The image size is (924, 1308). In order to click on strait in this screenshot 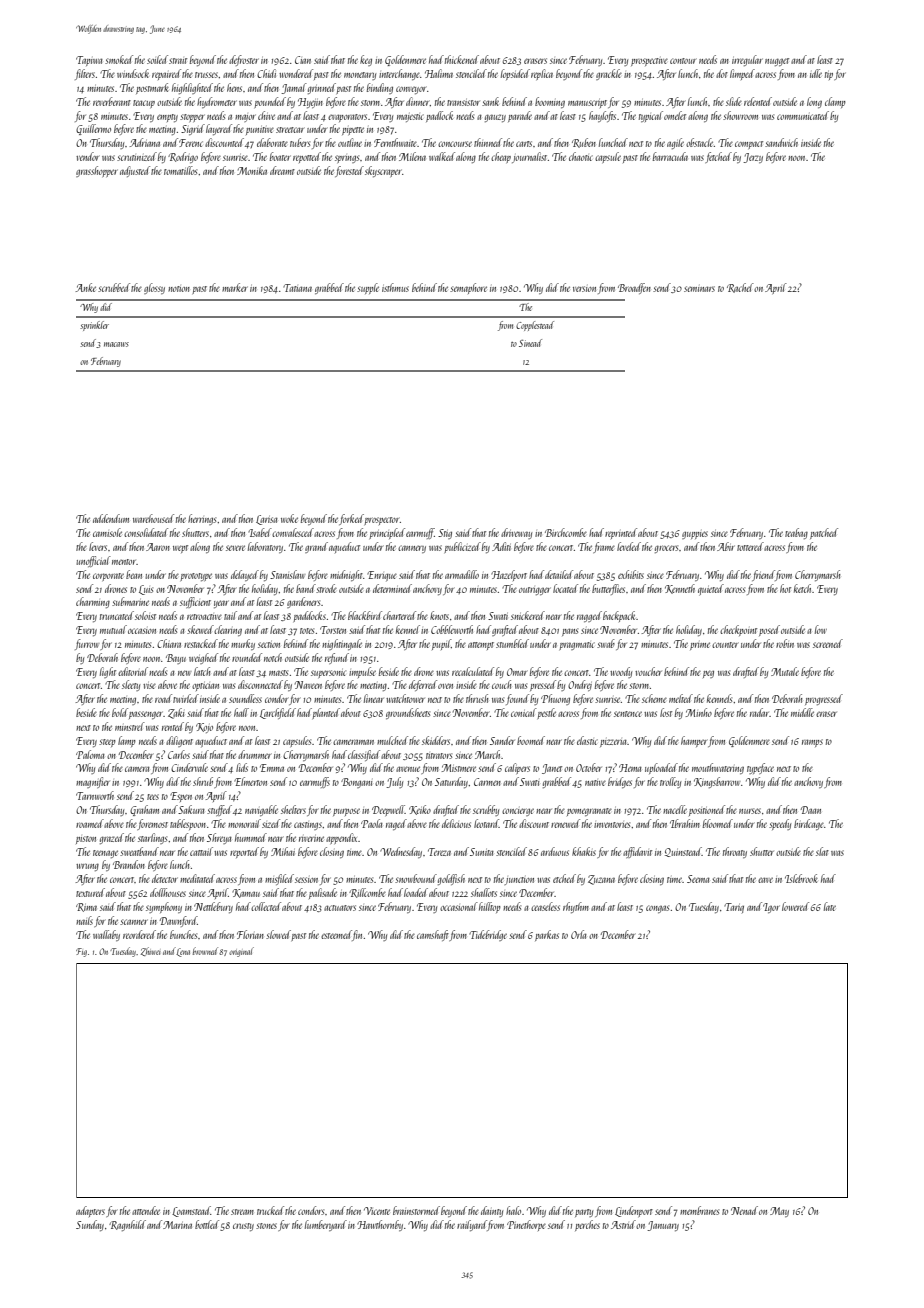, I will do `click(178, 61)`.
